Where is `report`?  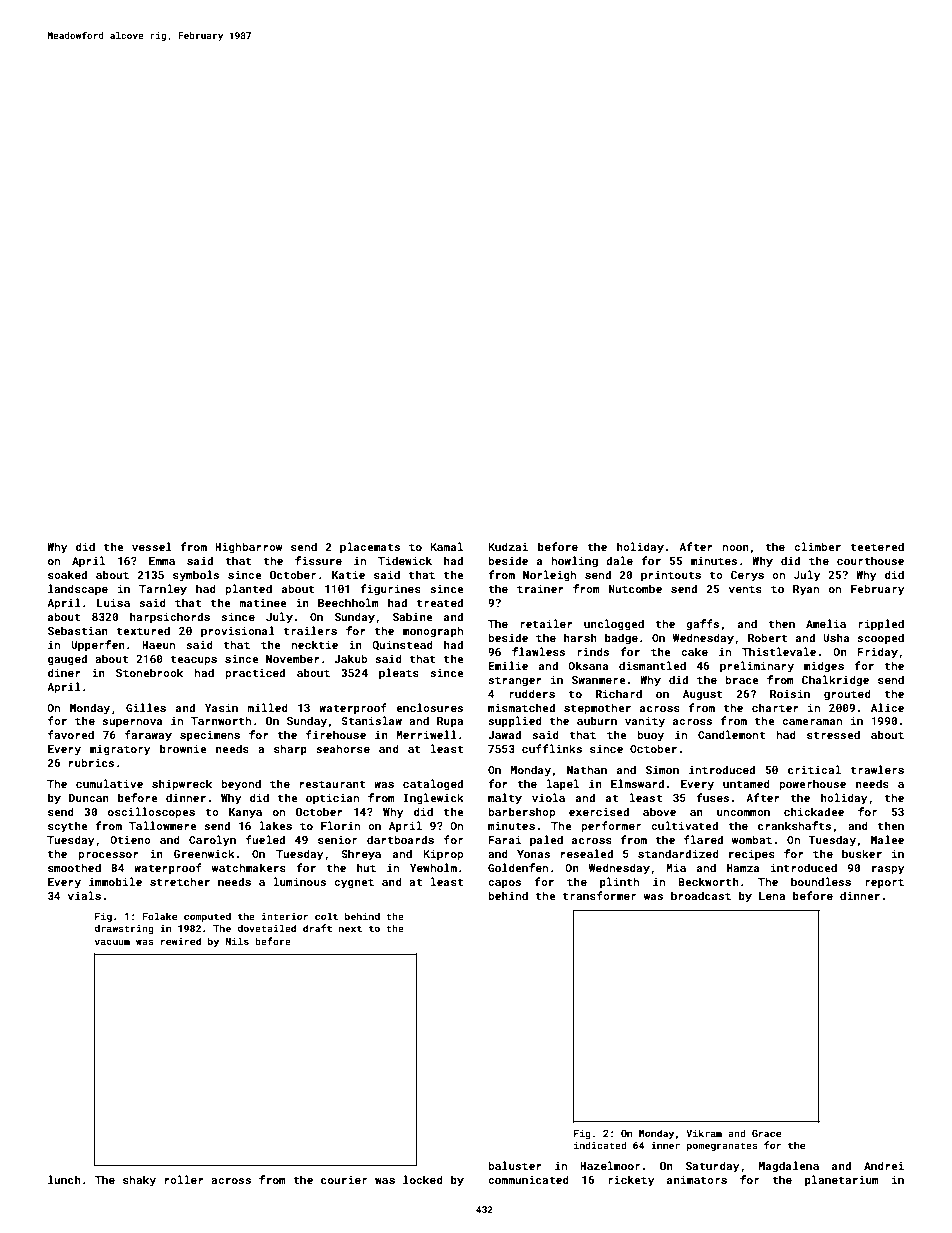 report is located at coordinates (884, 883).
